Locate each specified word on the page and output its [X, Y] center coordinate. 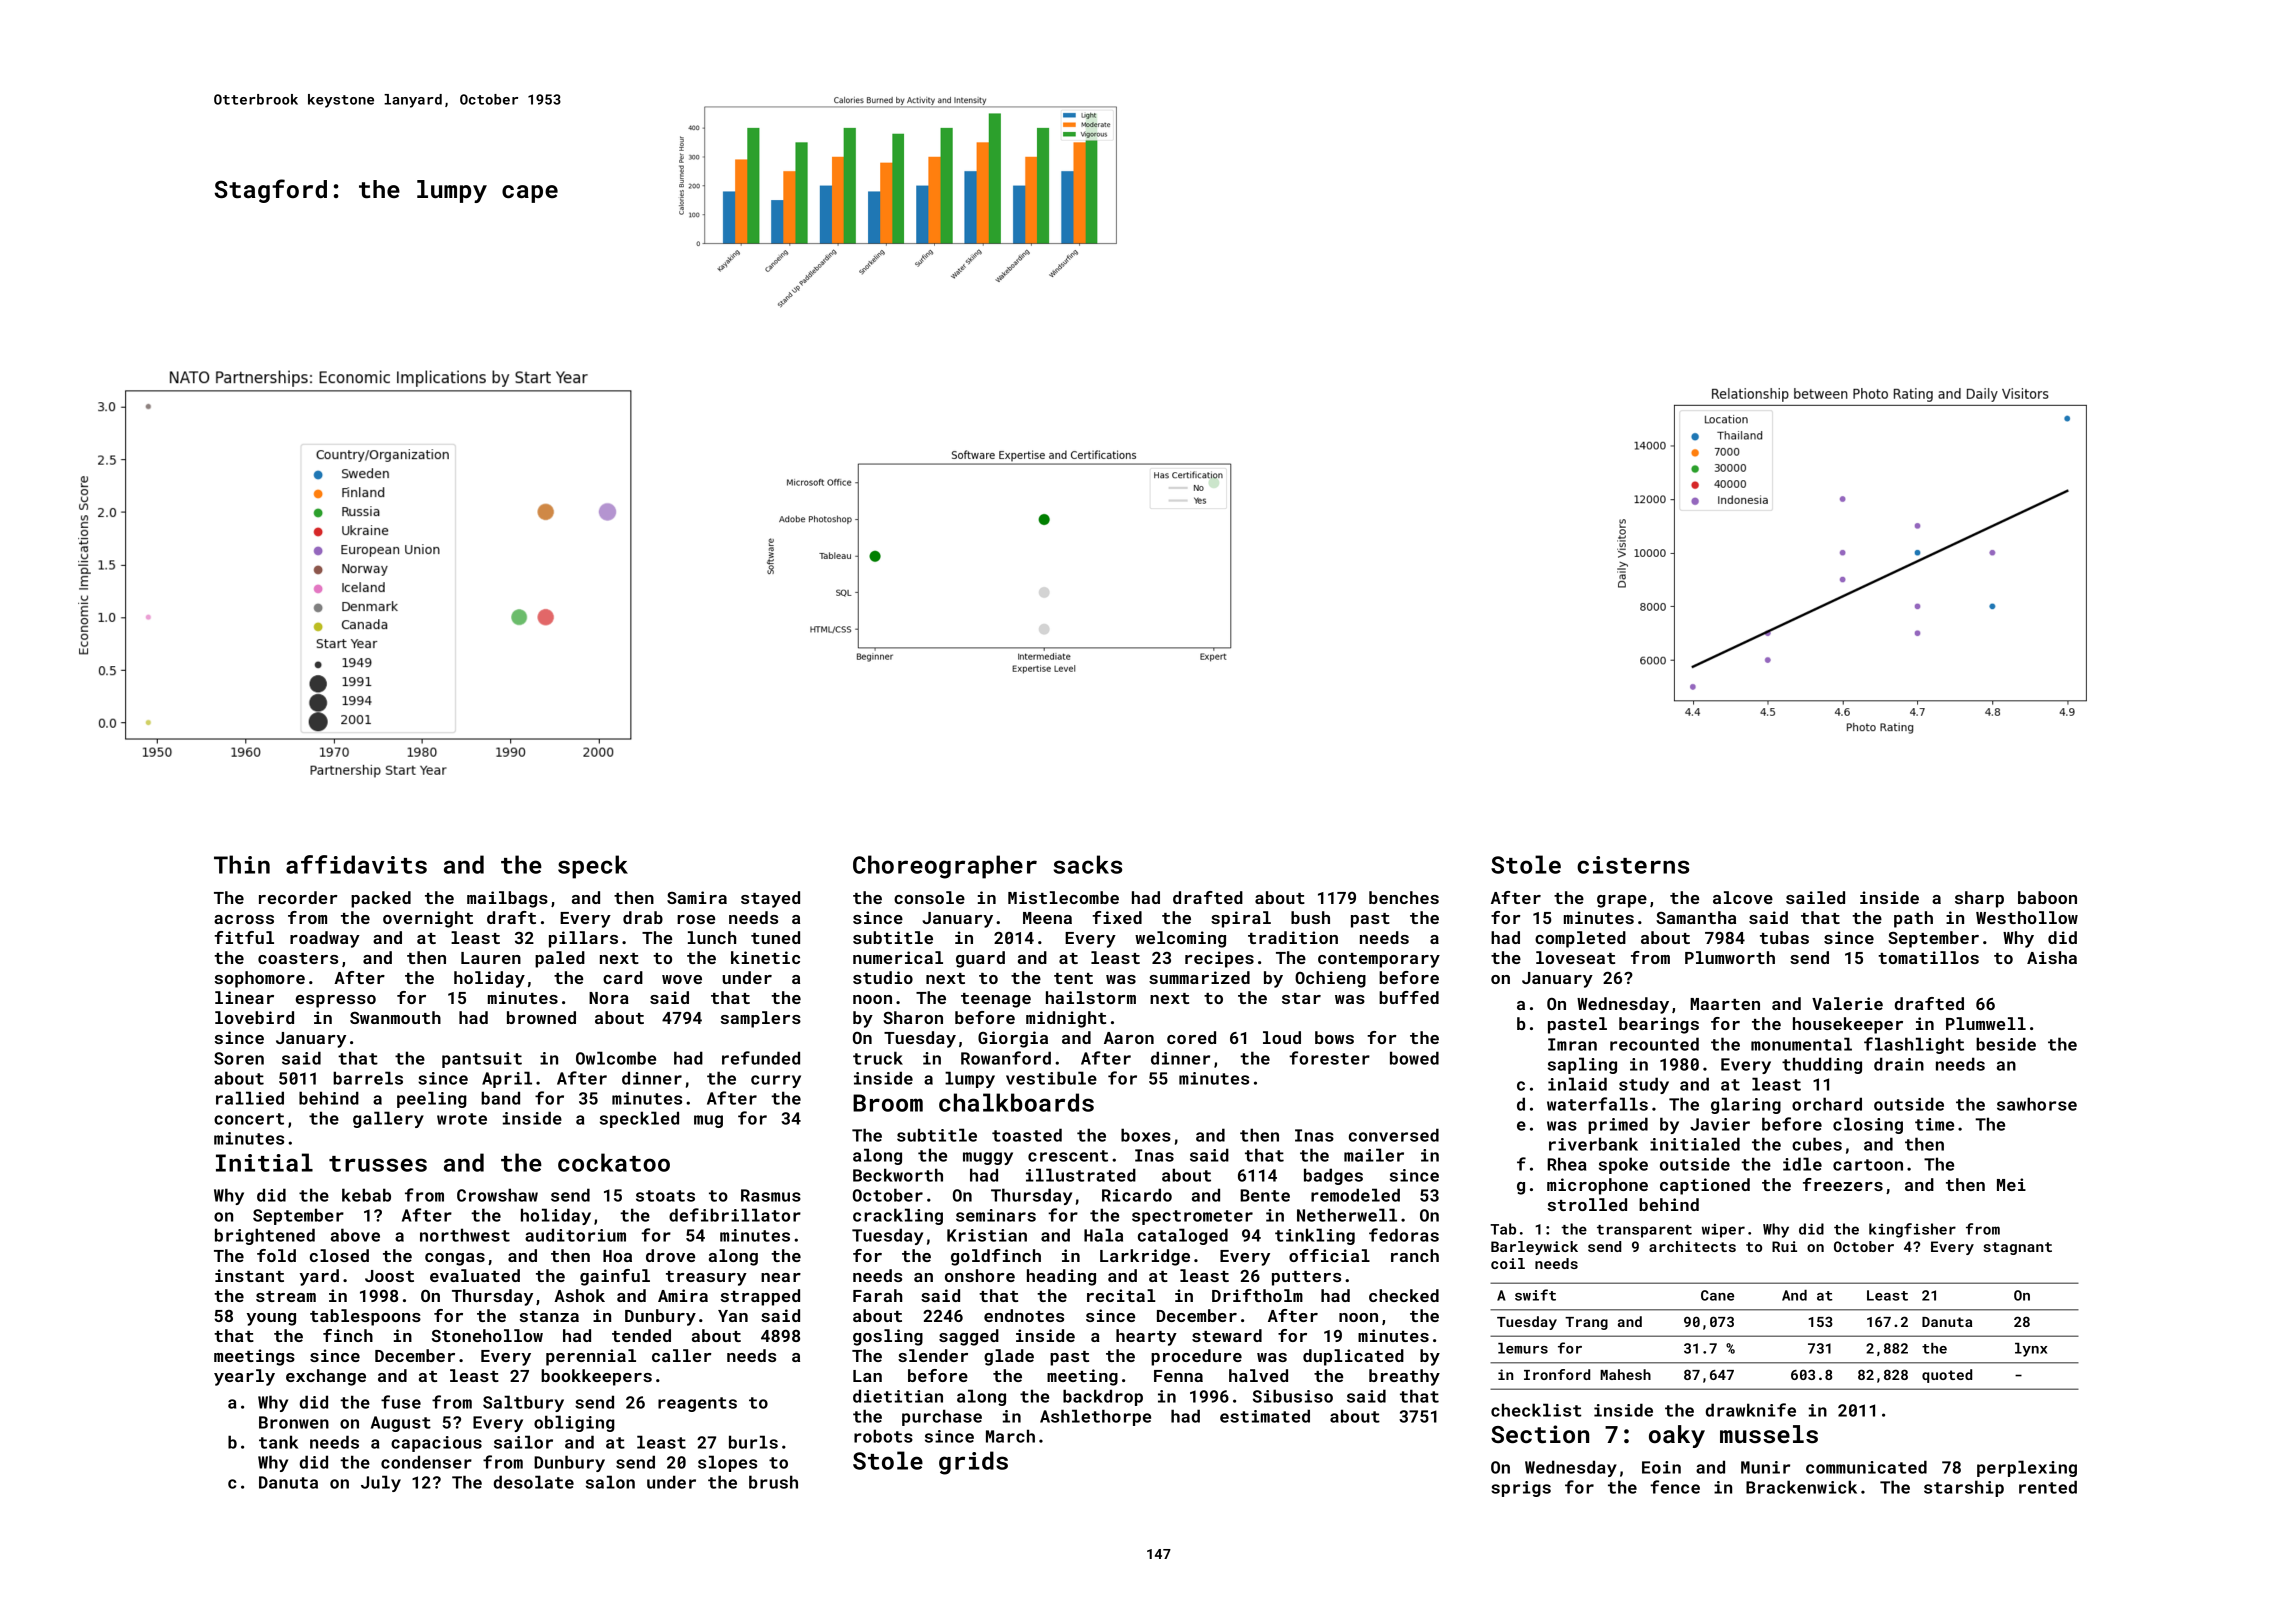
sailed [1815, 897]
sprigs [1521, 1489]
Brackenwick [1801, 1487]
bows [1334, 1037]
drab [643, 917]
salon [610, 1482]
